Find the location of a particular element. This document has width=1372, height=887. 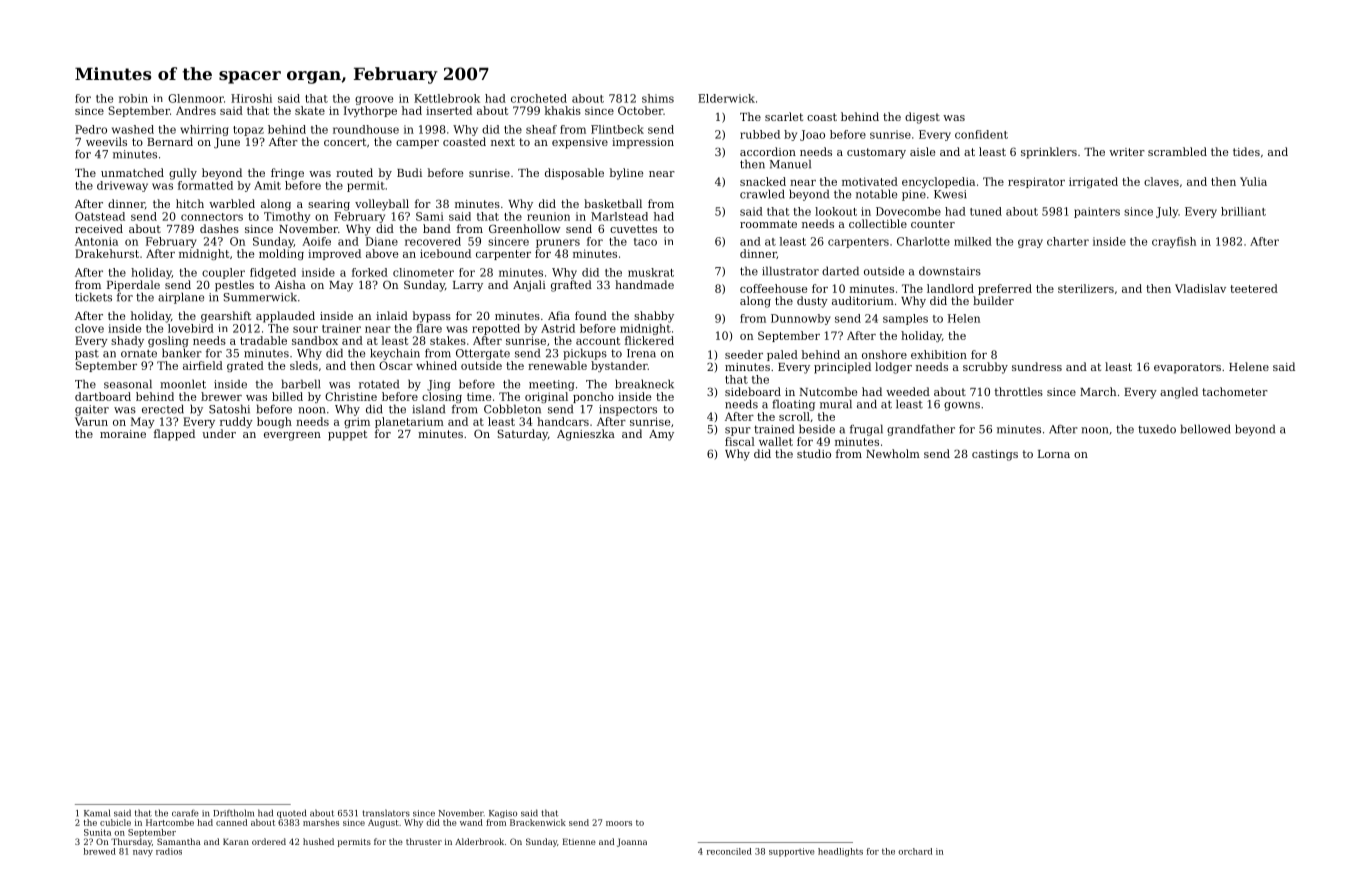

Anjali is located at coordinates (529, 286).
